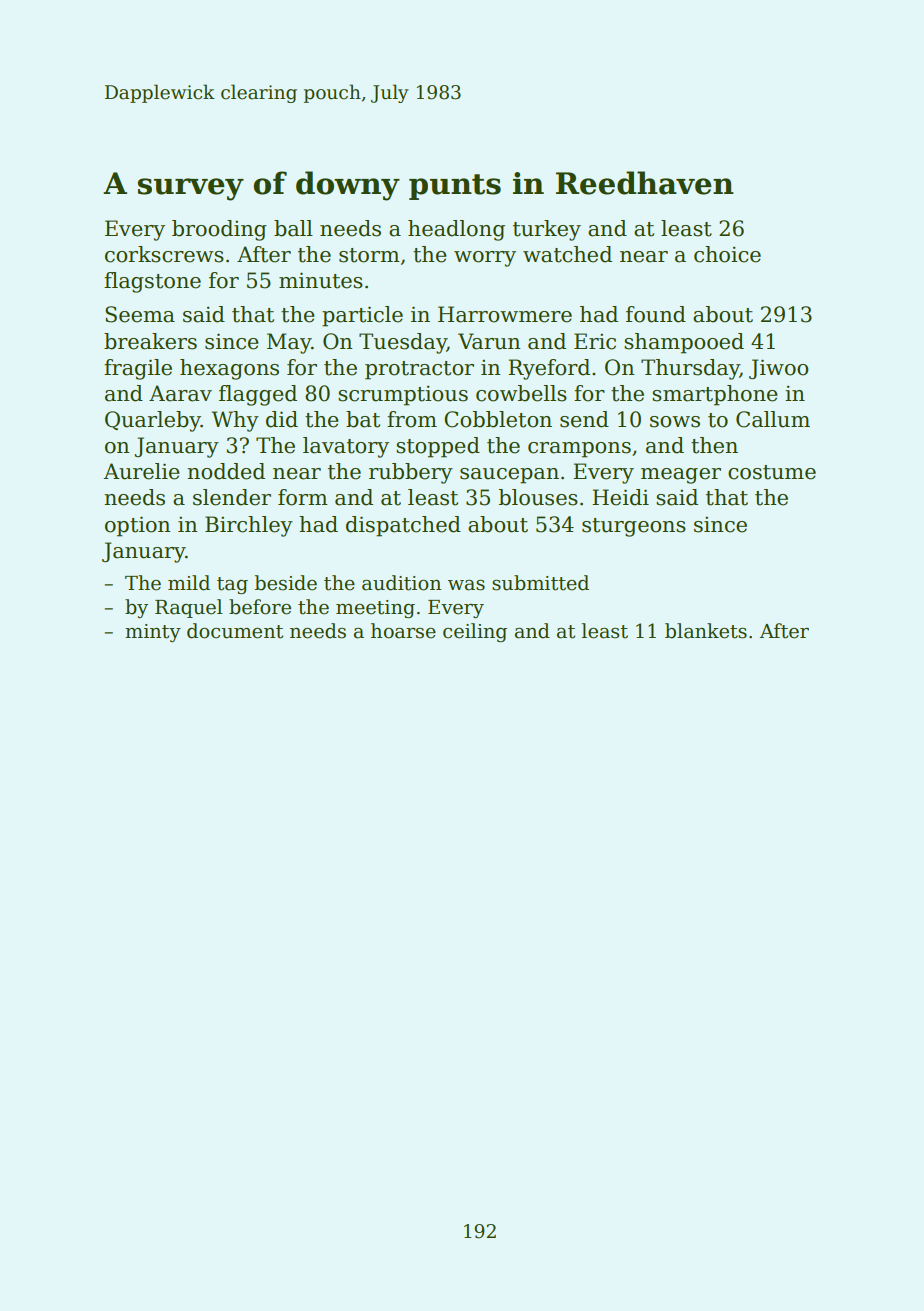  Describe the element at coordinates (219, 230) in the document. I see `brooding` at that location.
